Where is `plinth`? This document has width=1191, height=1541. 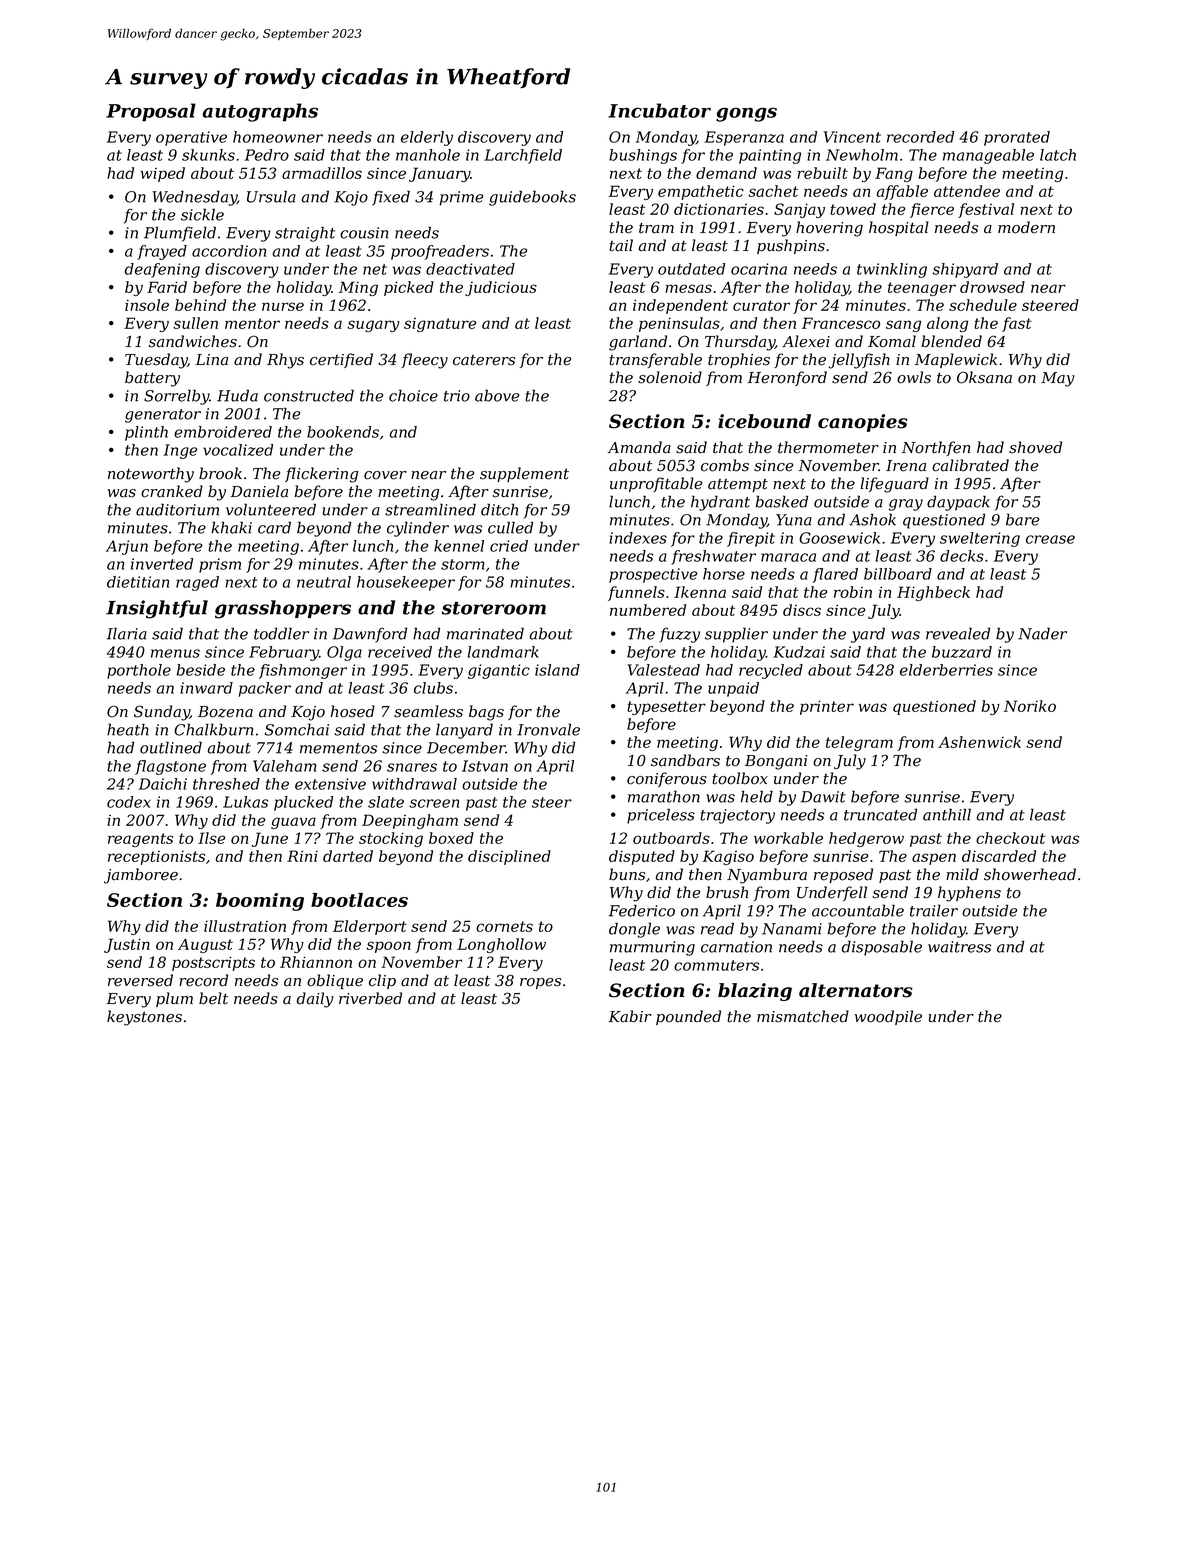 plinth is located at coordinates (146, 433).
